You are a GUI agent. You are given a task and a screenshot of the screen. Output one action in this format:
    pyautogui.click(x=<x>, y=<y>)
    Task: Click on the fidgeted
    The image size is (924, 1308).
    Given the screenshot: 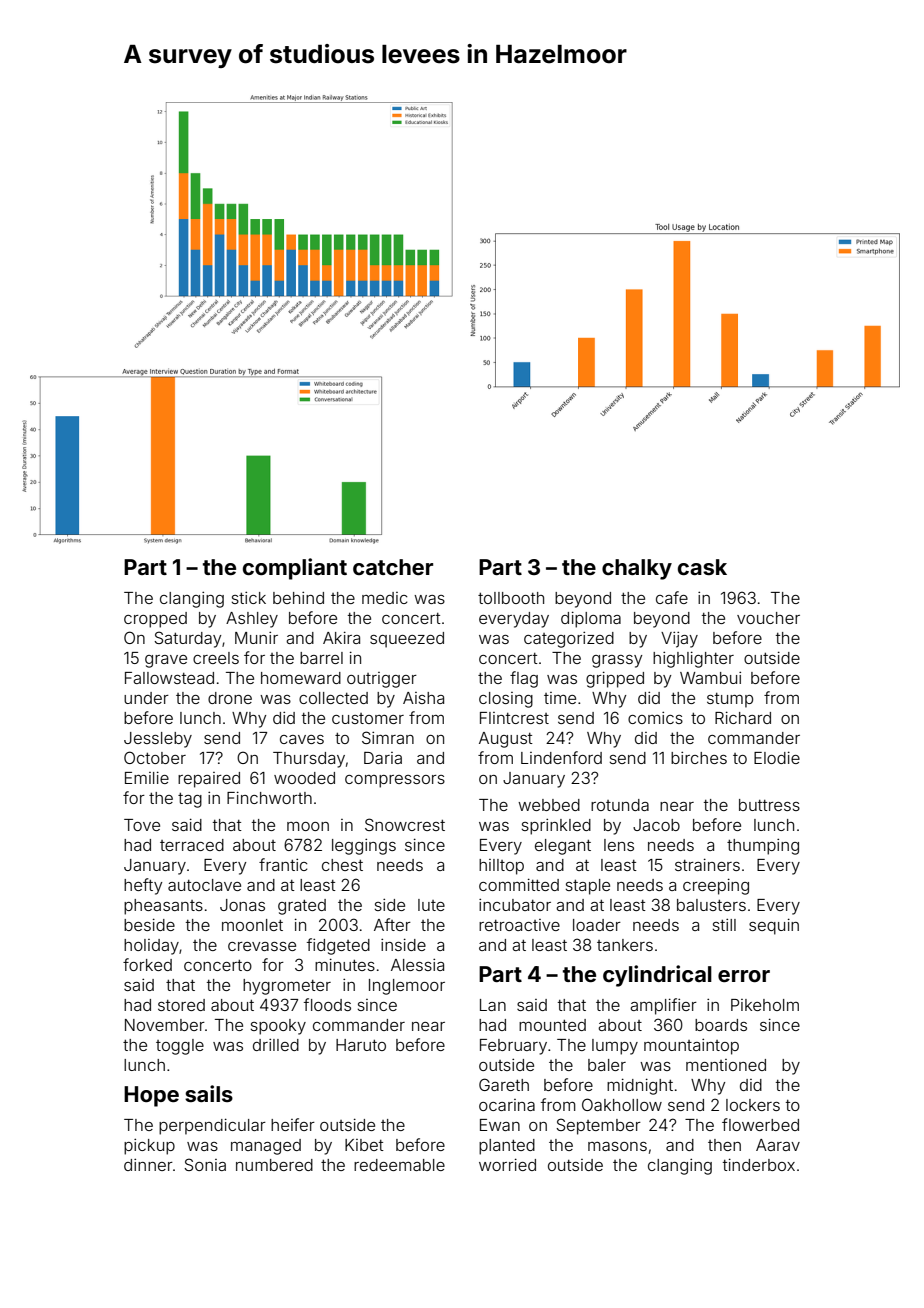 What is the action you would take?
    pyautogui.click(x=338, y=946)
